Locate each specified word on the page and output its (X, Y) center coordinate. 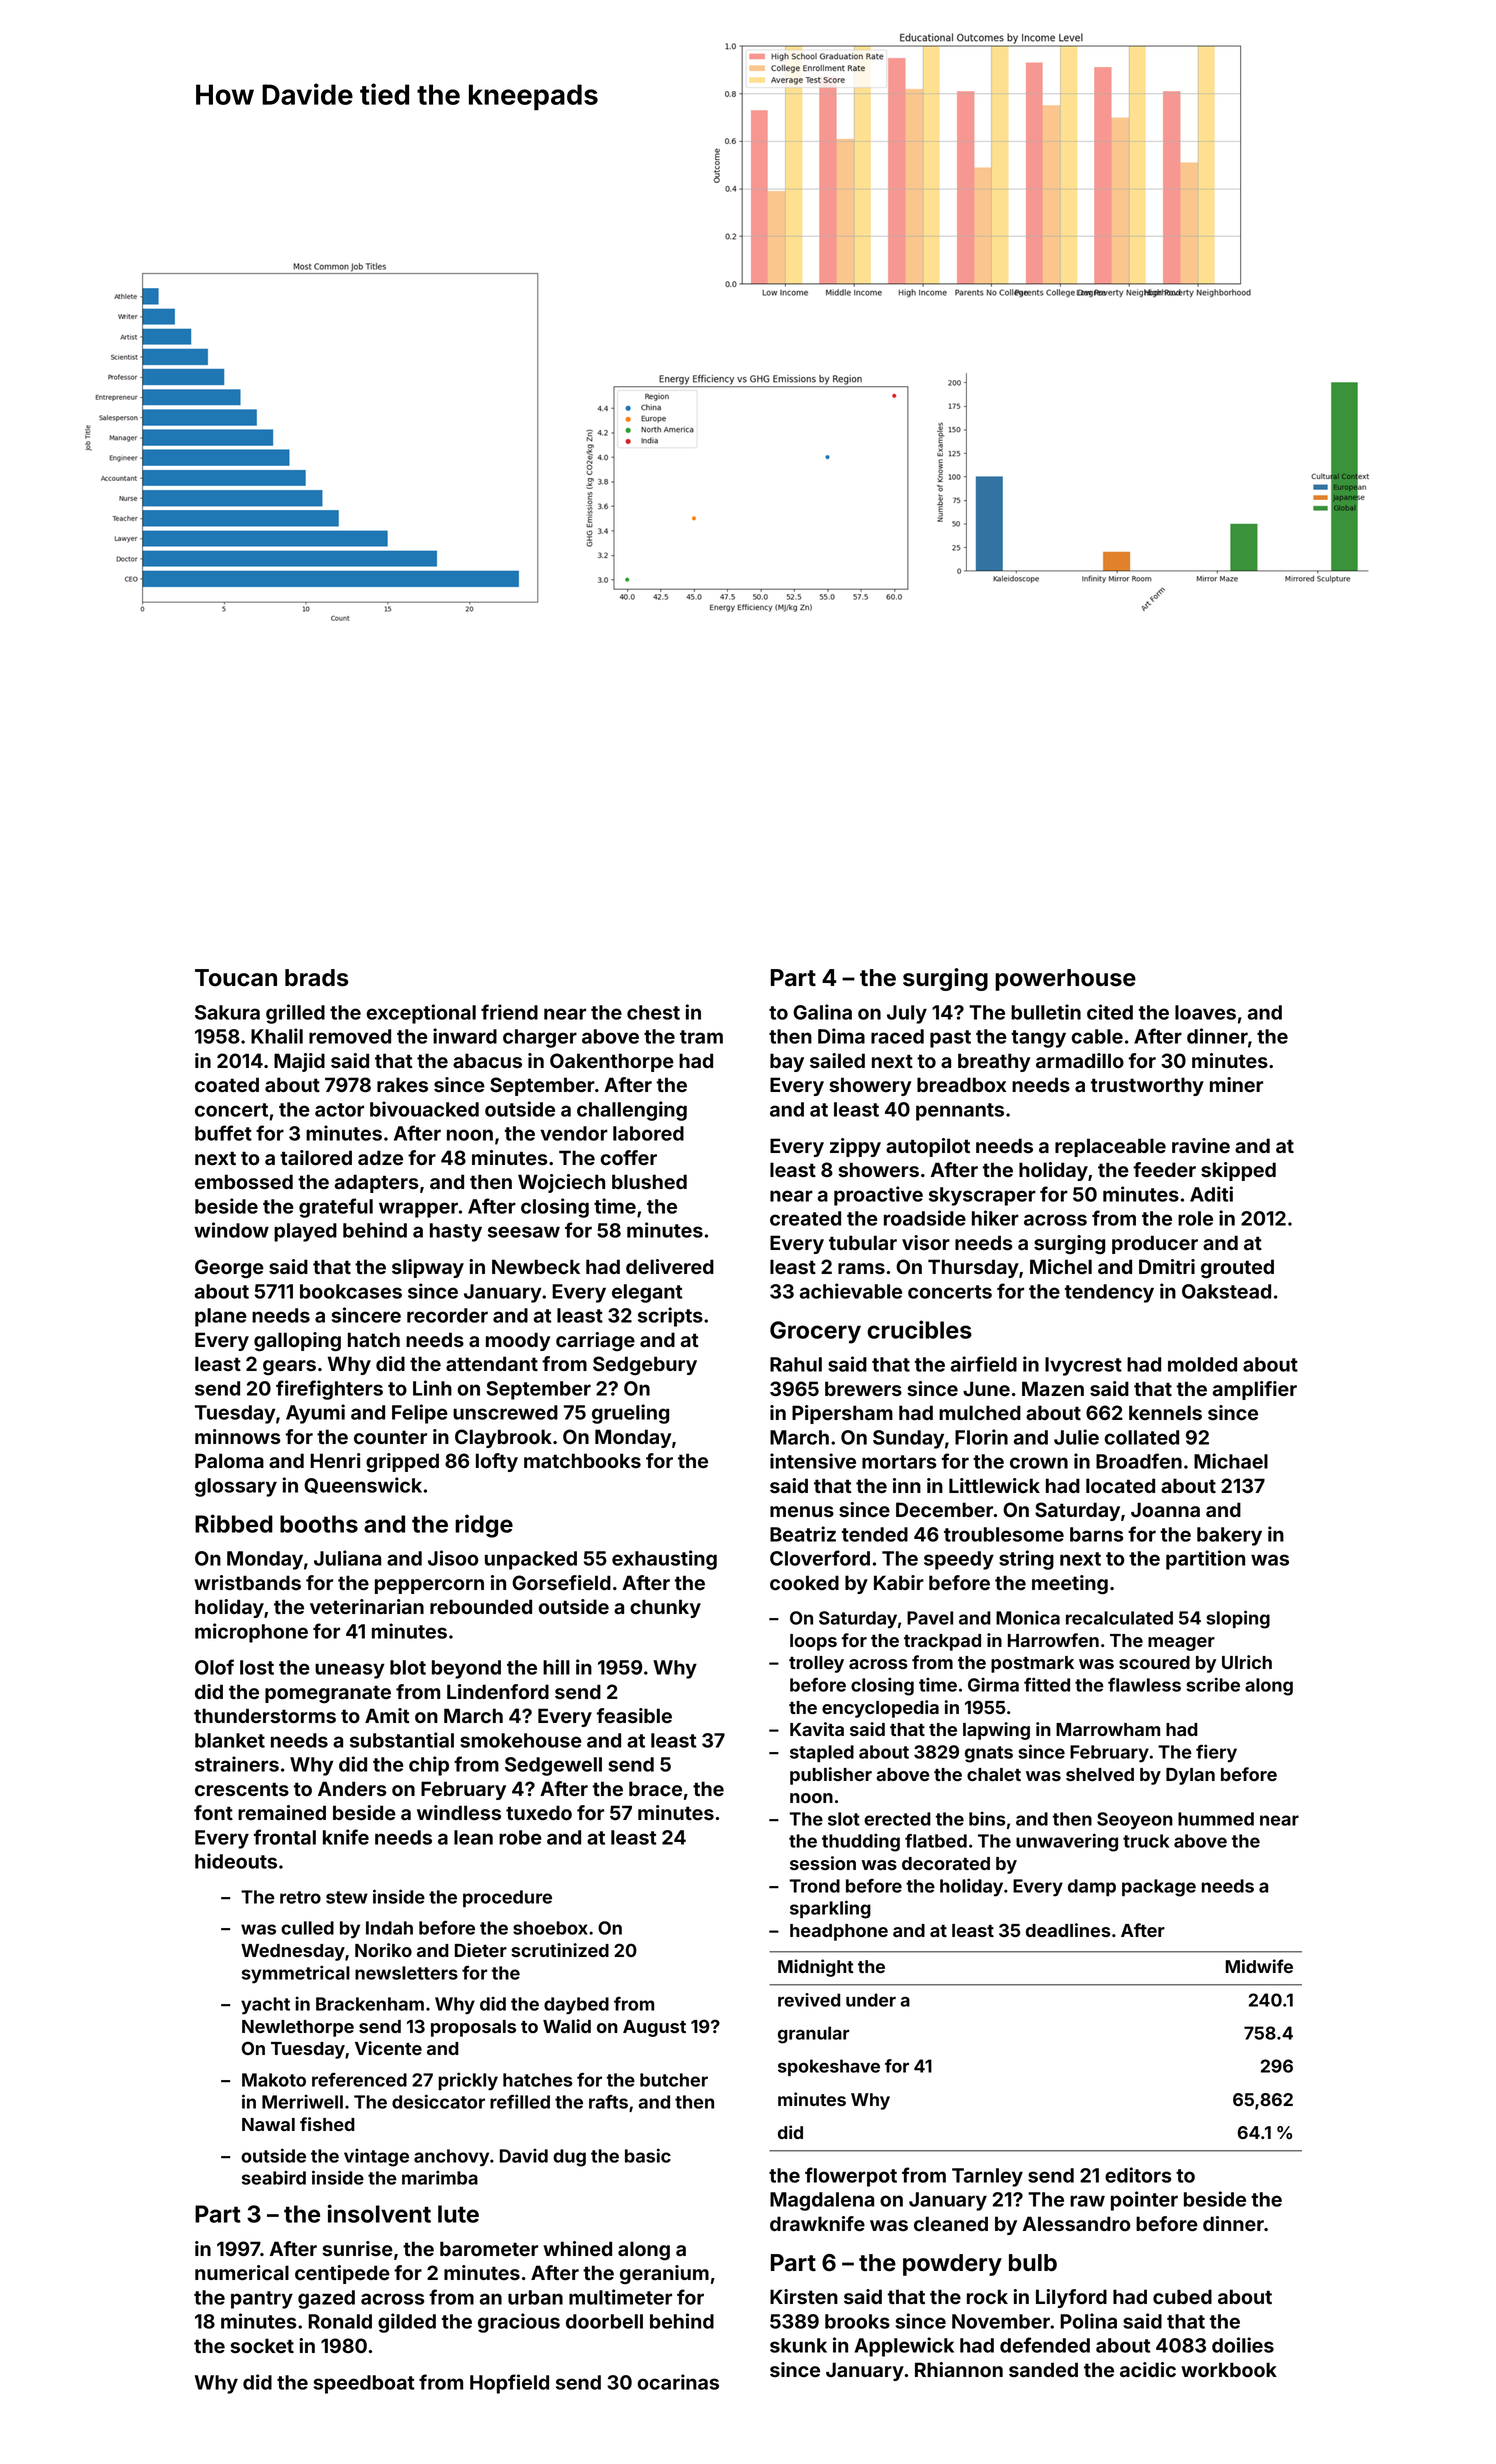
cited (1110, 1012)
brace (655, 1789)
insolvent (379, 2213)
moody (518, 1341)
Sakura (227, 1012)
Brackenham (370, 2004)
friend (509, 1012)
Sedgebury (645, 1365)
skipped (1238, 1171)
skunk (798, 2345)
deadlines (1068, 1930)
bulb (1033, 2263)
